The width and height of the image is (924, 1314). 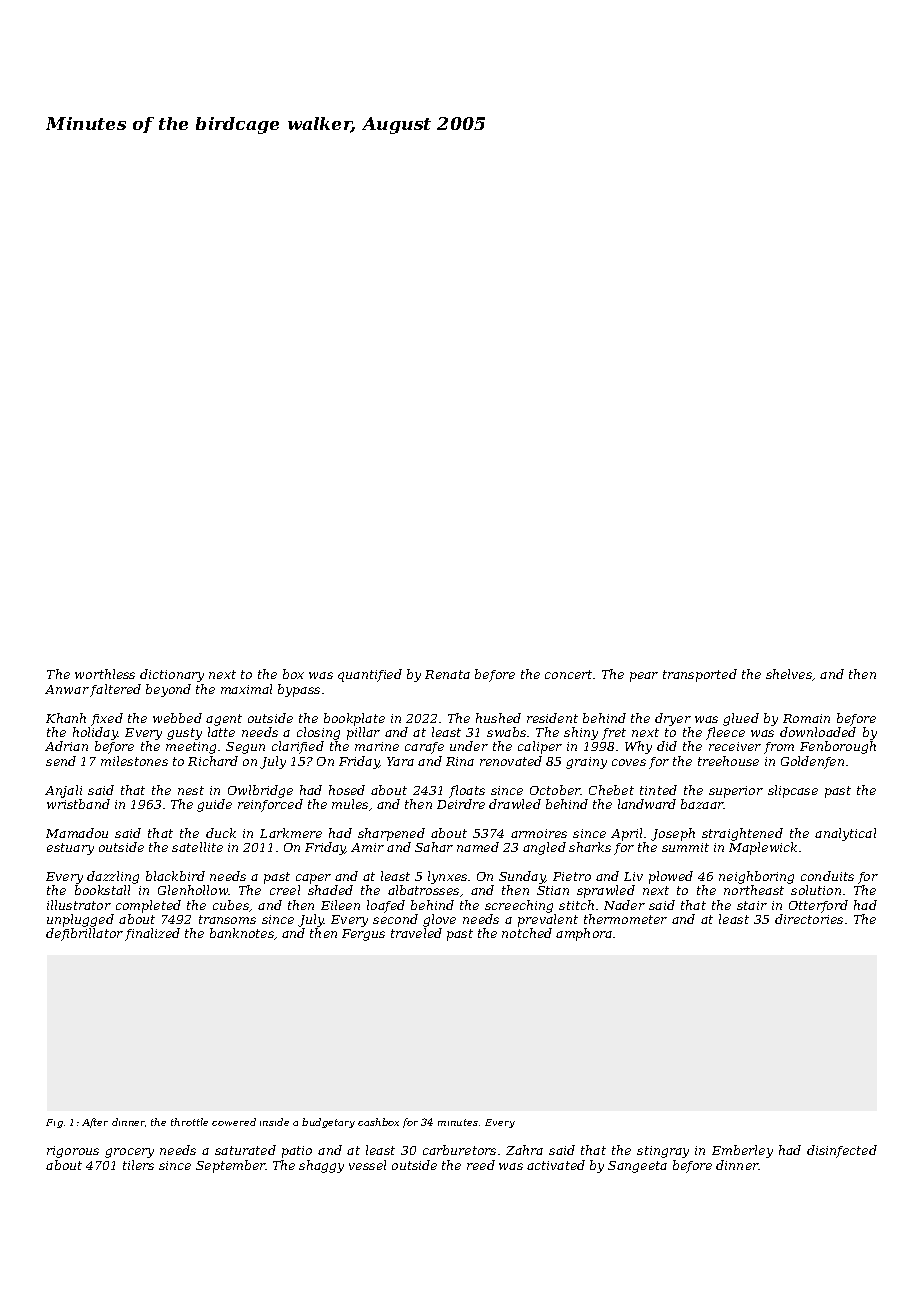 I want to click on cubes, so click(x=231, y=905).
